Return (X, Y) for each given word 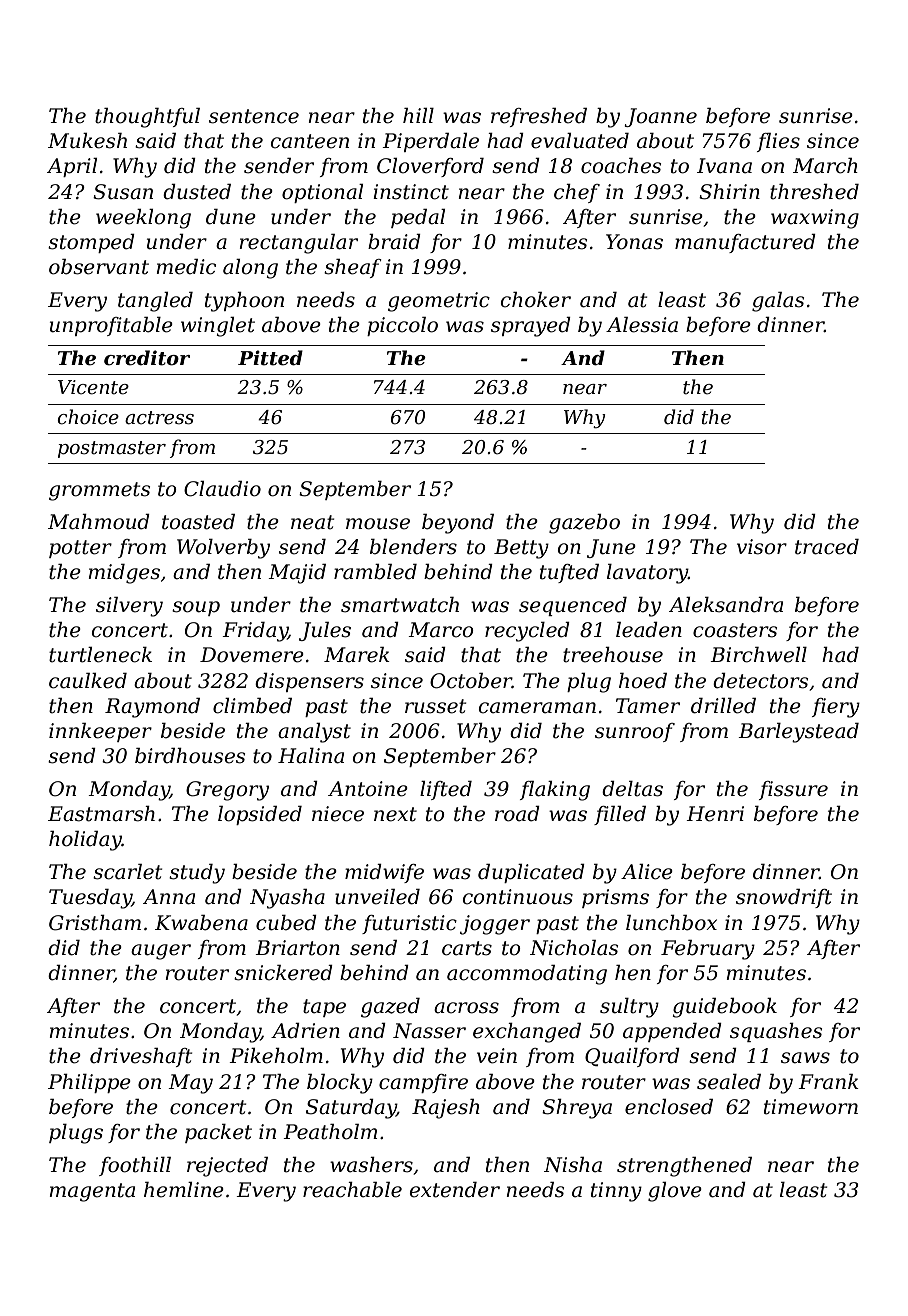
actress (159, 418)
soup (196, 608)
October (471, 681)
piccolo (402, 326)
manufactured (745, 243)
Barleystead (798, 733)
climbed (252, 706)
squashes (776, 1032)
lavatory (647, 574)
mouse (378, 524)
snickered (283, 973)
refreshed (539, 117)
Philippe (89, 1083)
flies (778, 142)
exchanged (527, 1033)
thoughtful (147, 118)
